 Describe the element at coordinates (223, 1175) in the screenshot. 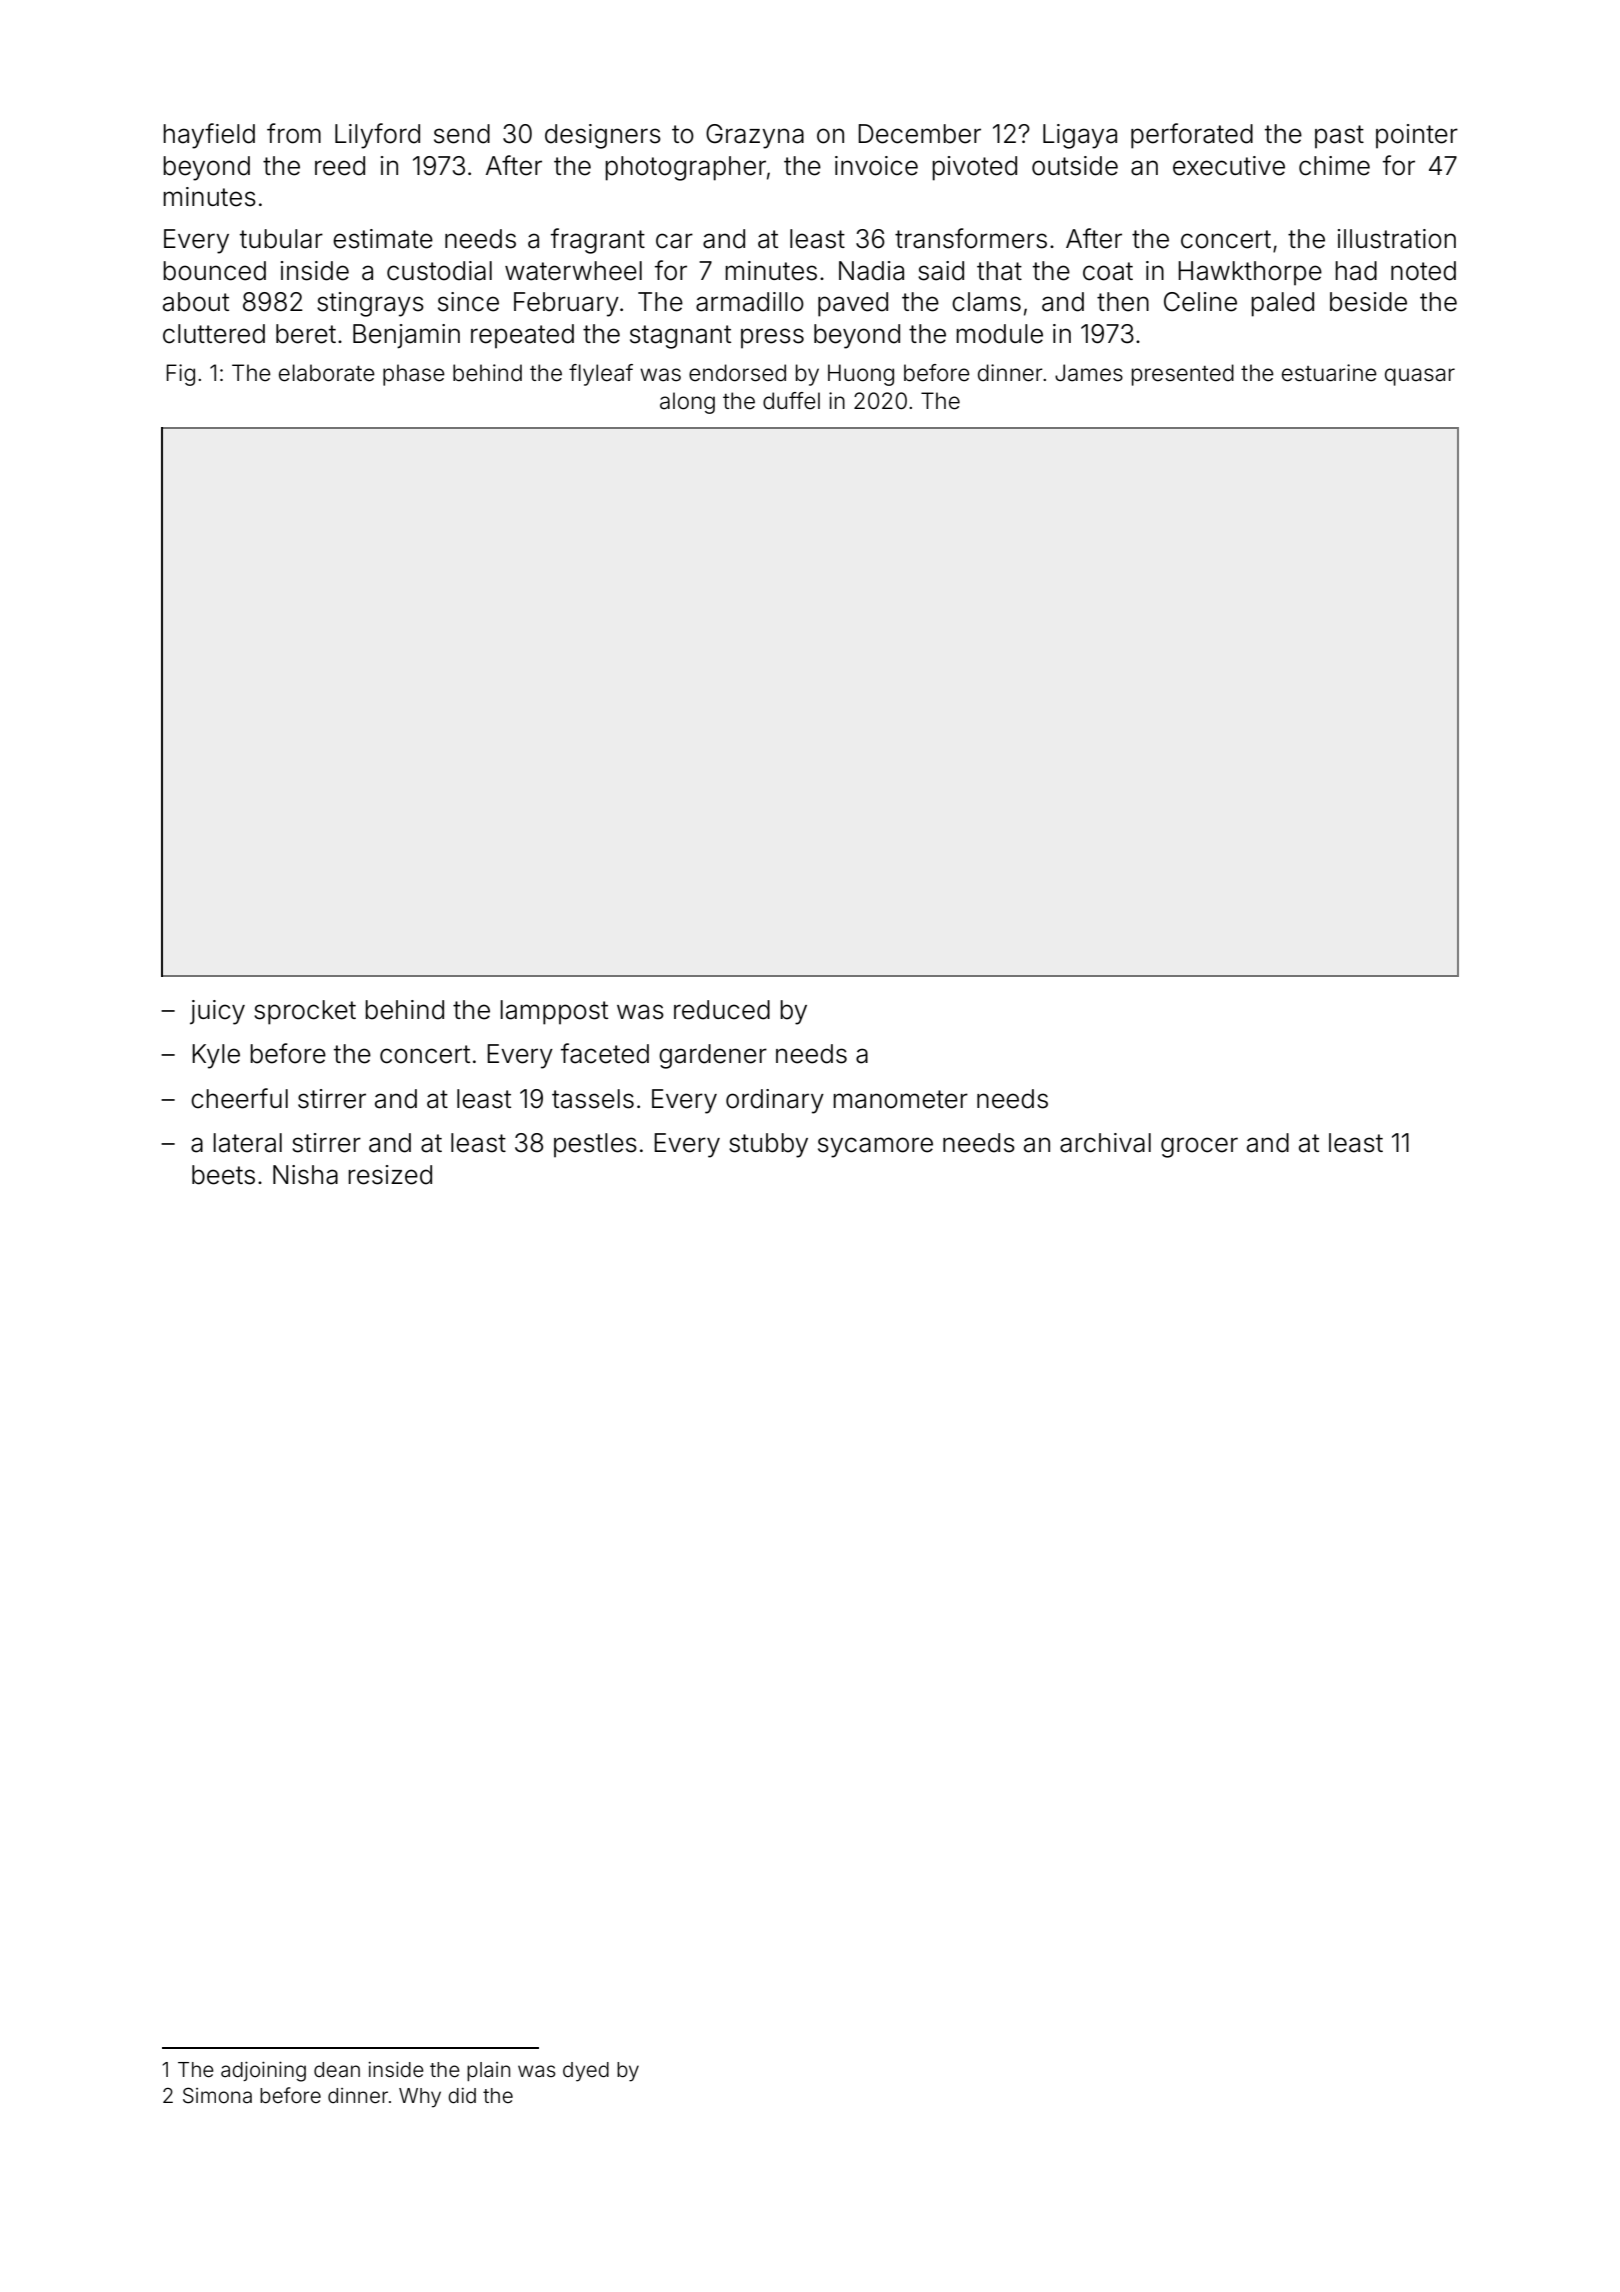

I see `beets` at that location.
